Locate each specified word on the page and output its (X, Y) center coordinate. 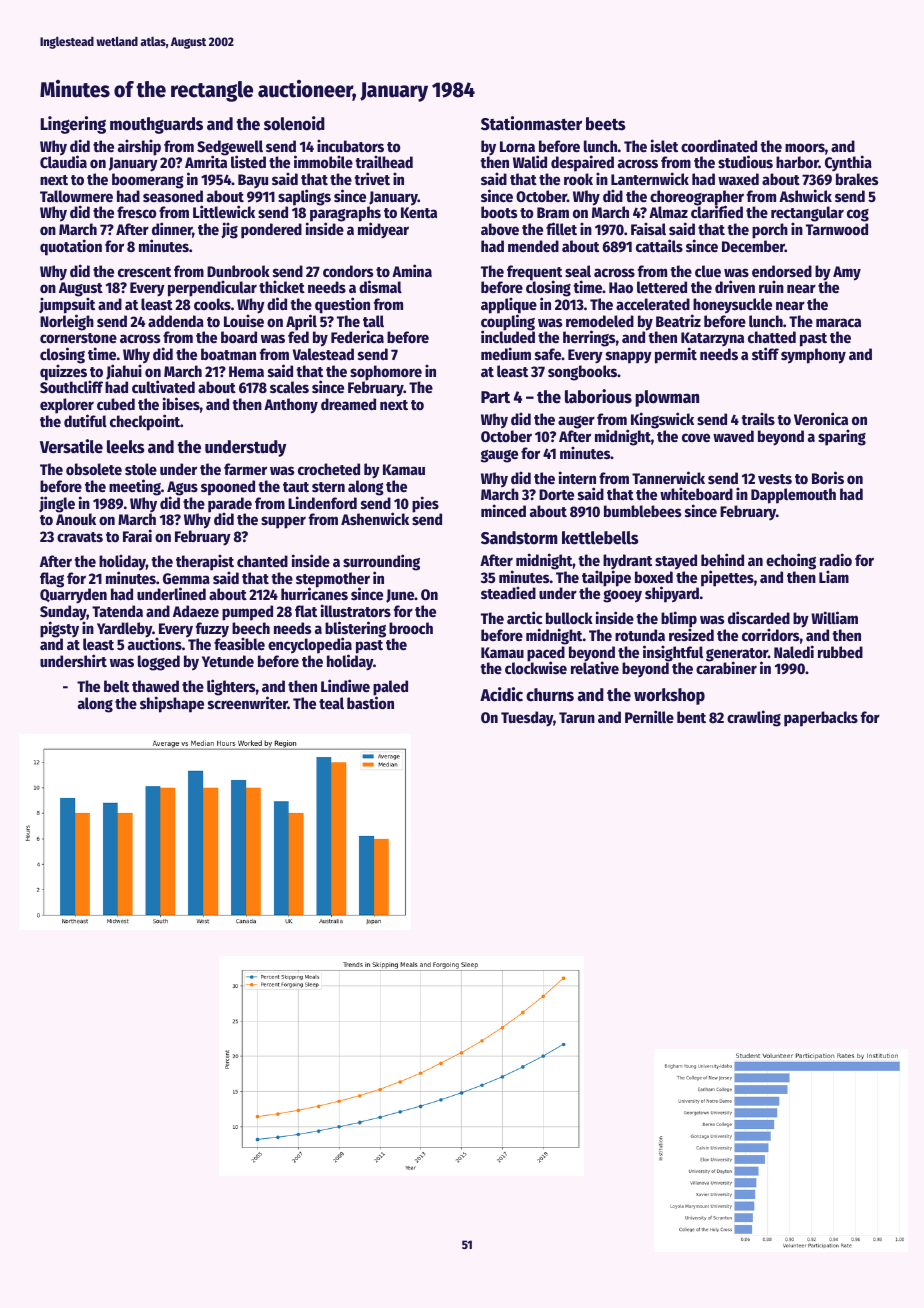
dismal (380, 286)
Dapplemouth (793, 496)
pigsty (59, 629)
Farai (137, 535)
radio (836, 559)
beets (606, 124)
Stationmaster (531, 123)
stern (328, 487)
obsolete (94, 469)
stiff (765, 353)
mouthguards (156, 125)
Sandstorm (519, 538)
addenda (176, 321)
